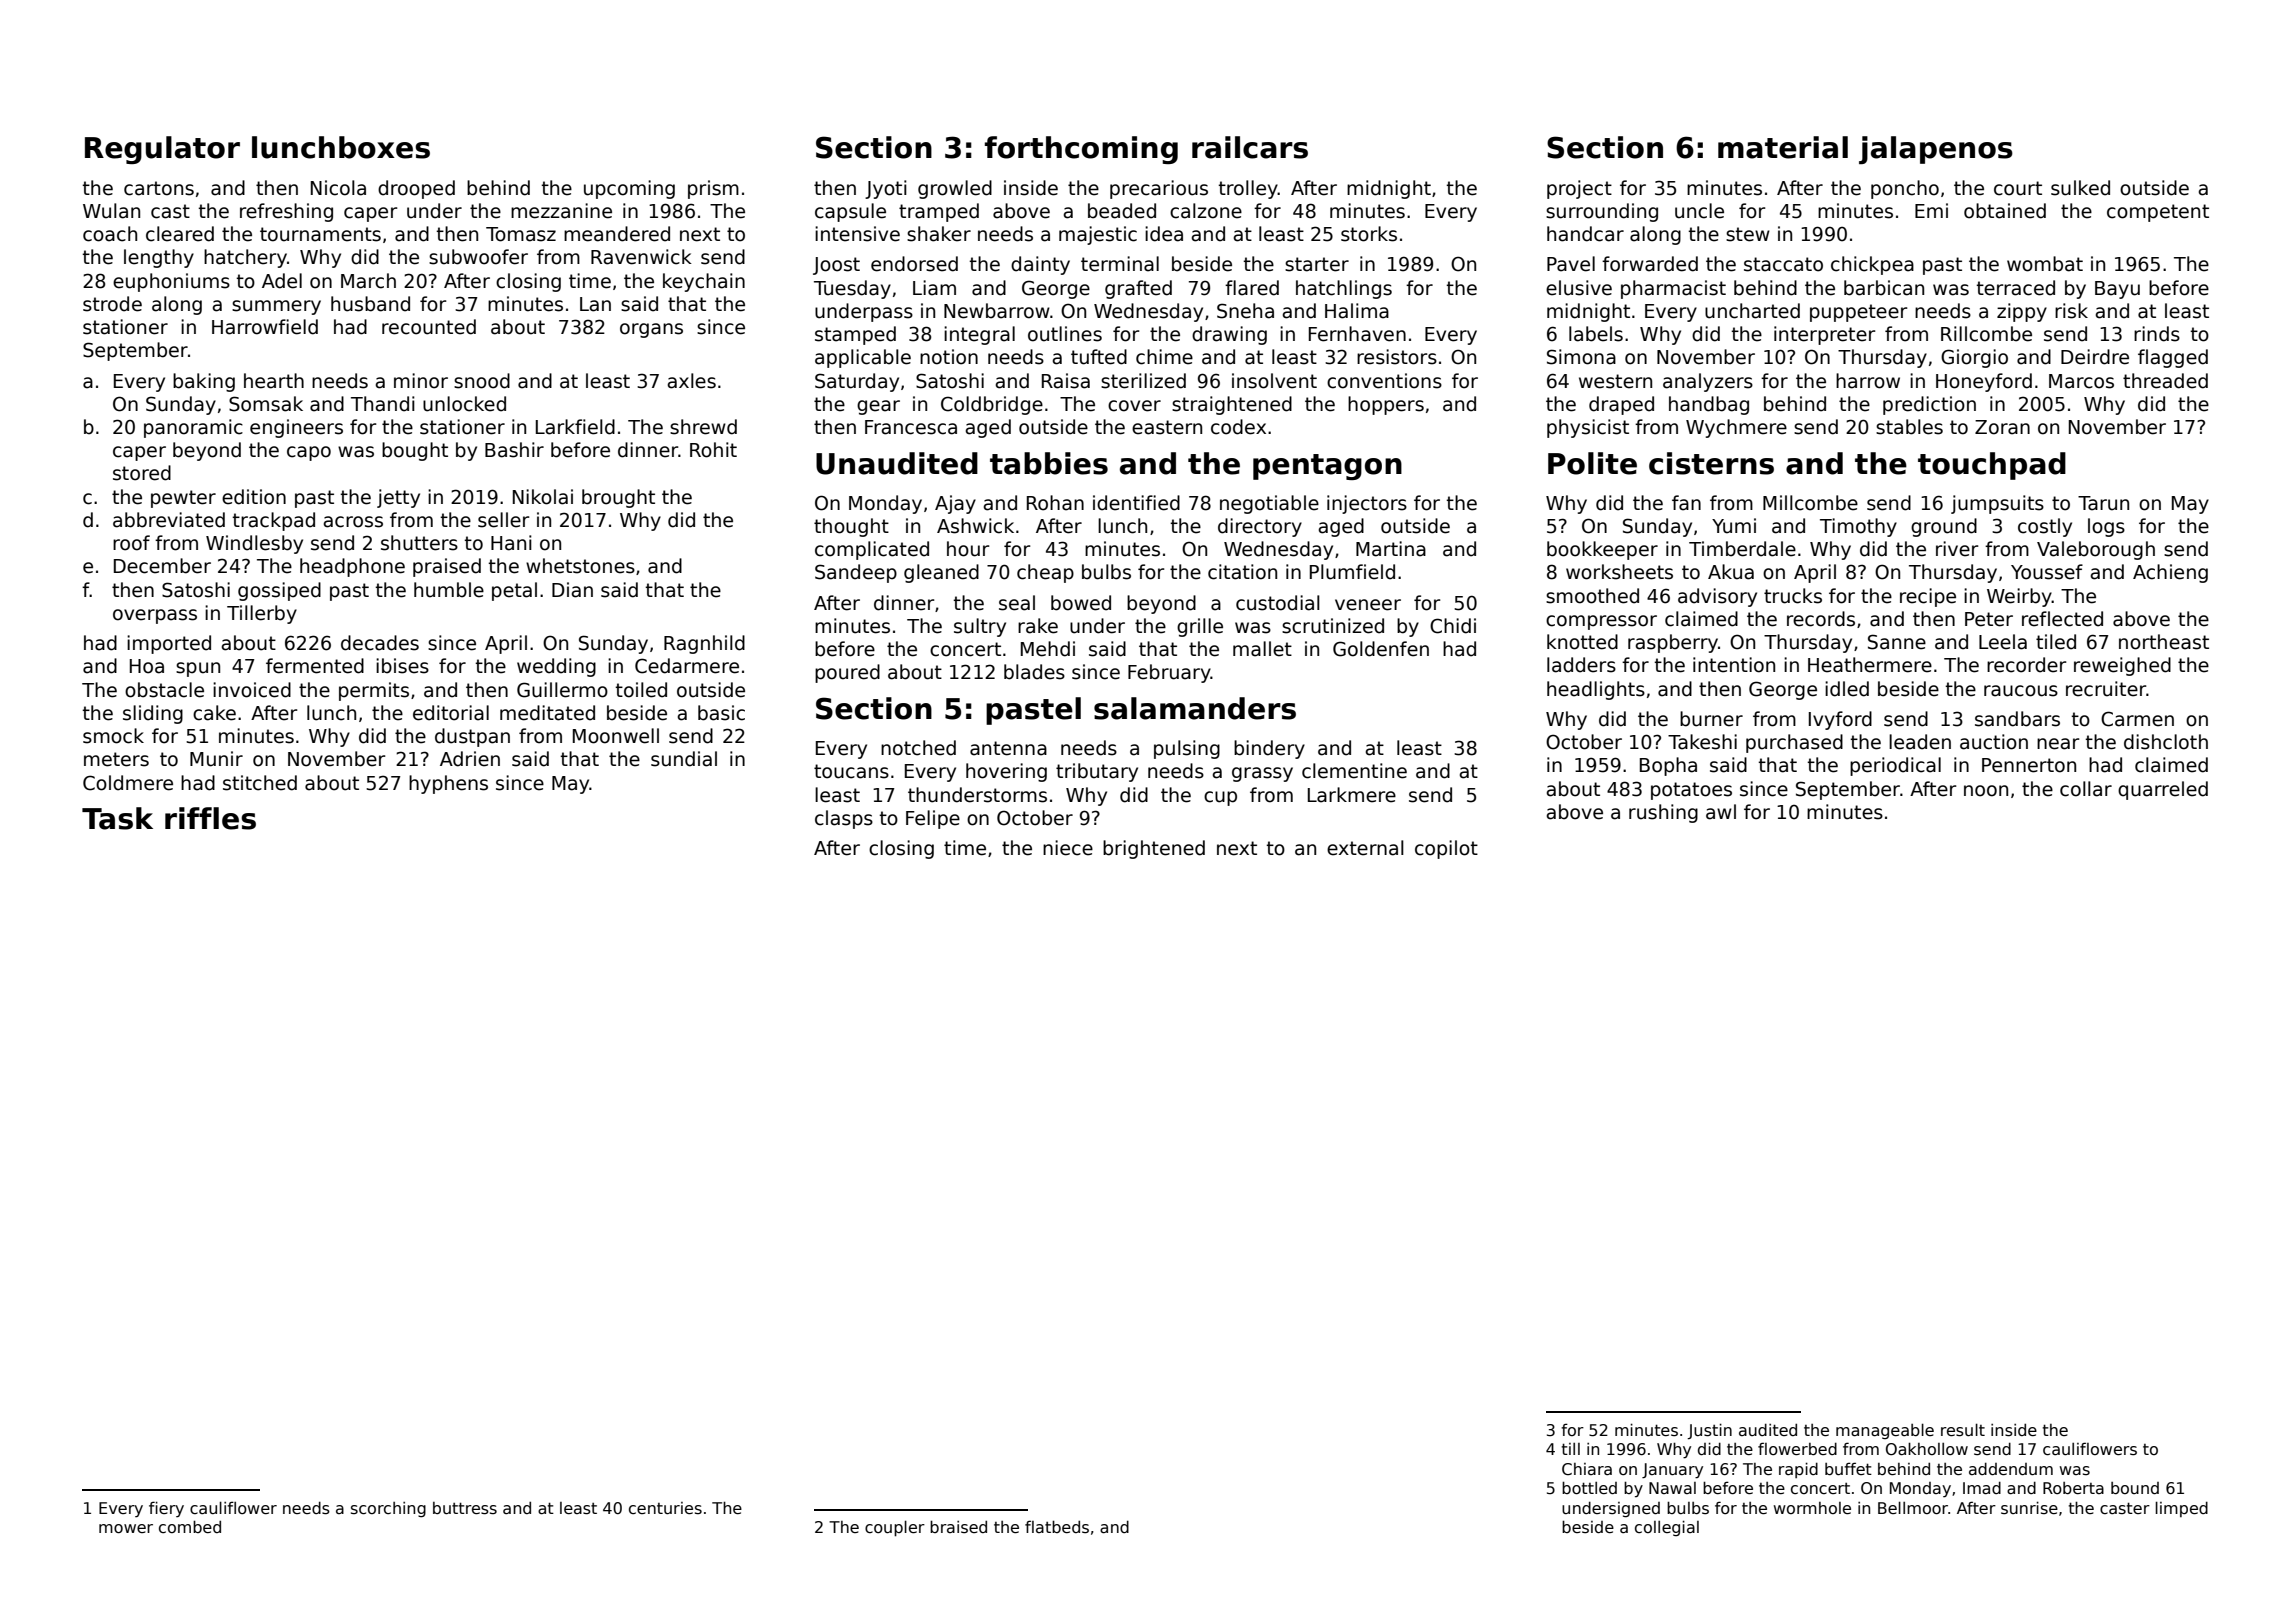  What do you see at coordinates (1721, 812) in the page?
I see `awl` at bounding box center [1721, 812].
